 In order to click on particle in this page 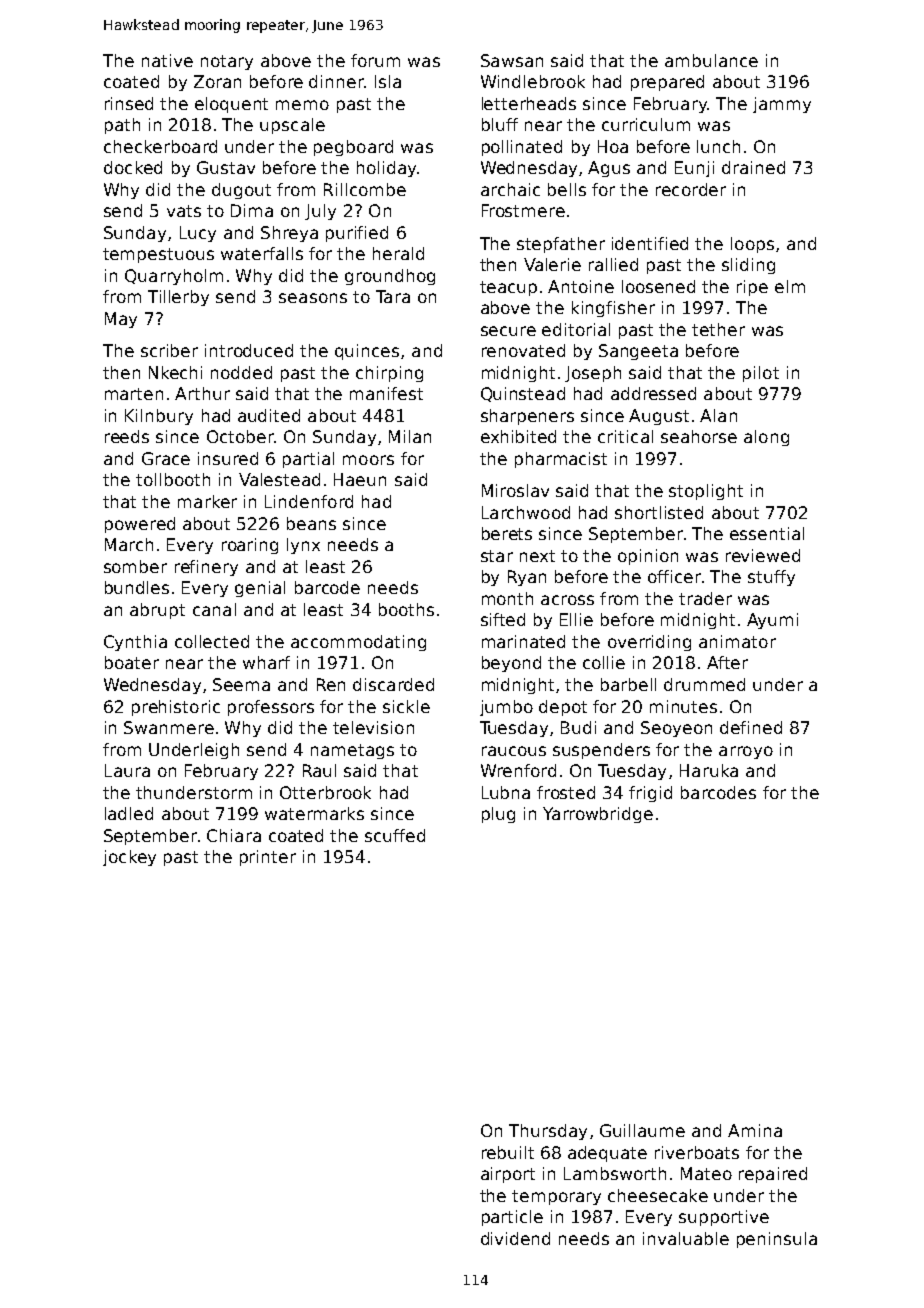, I will do `click(512, 1218)`.
